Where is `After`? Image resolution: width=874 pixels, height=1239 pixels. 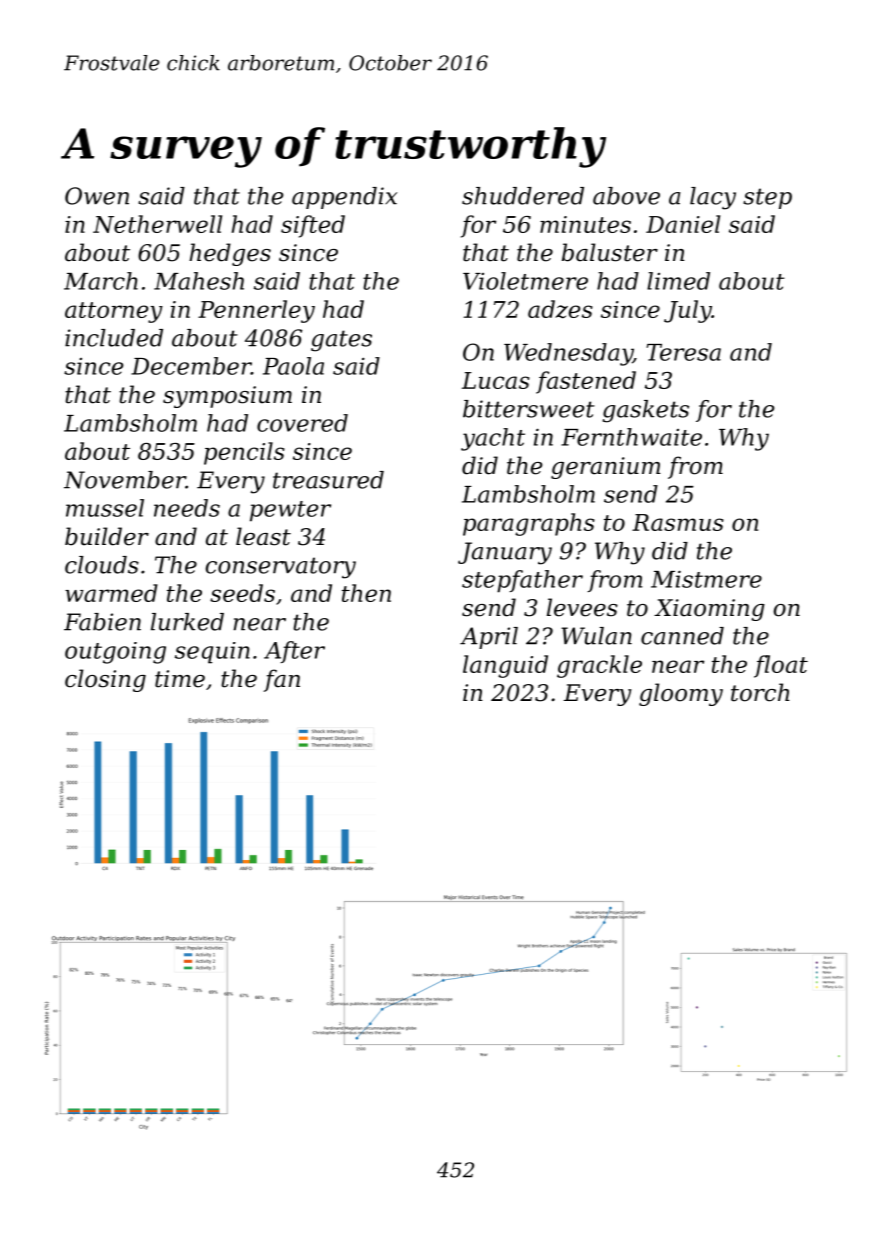
After is located at coordinates (294, 652).
